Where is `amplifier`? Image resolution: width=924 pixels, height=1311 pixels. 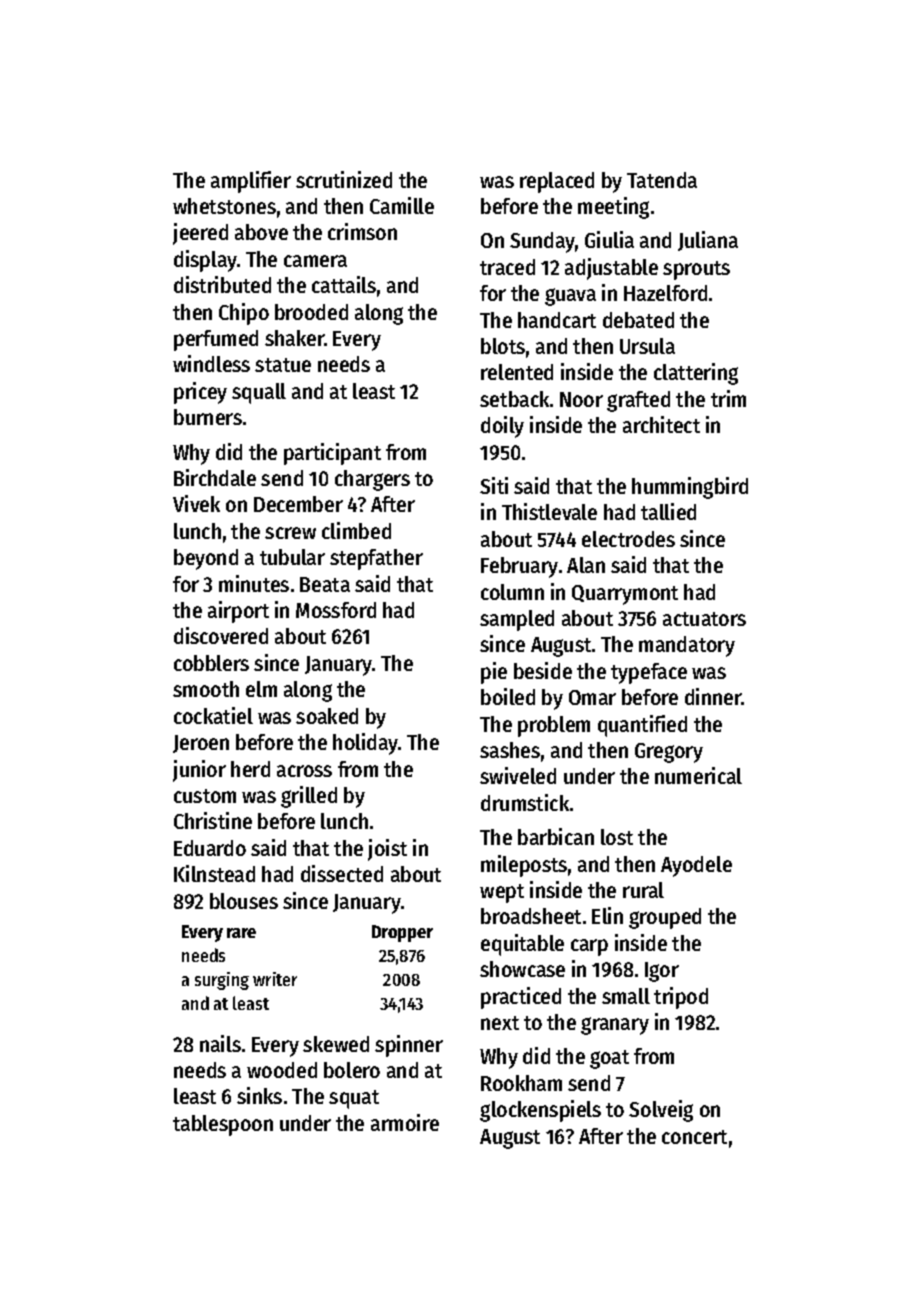
amplifier is located at coordinates (251, 182).
